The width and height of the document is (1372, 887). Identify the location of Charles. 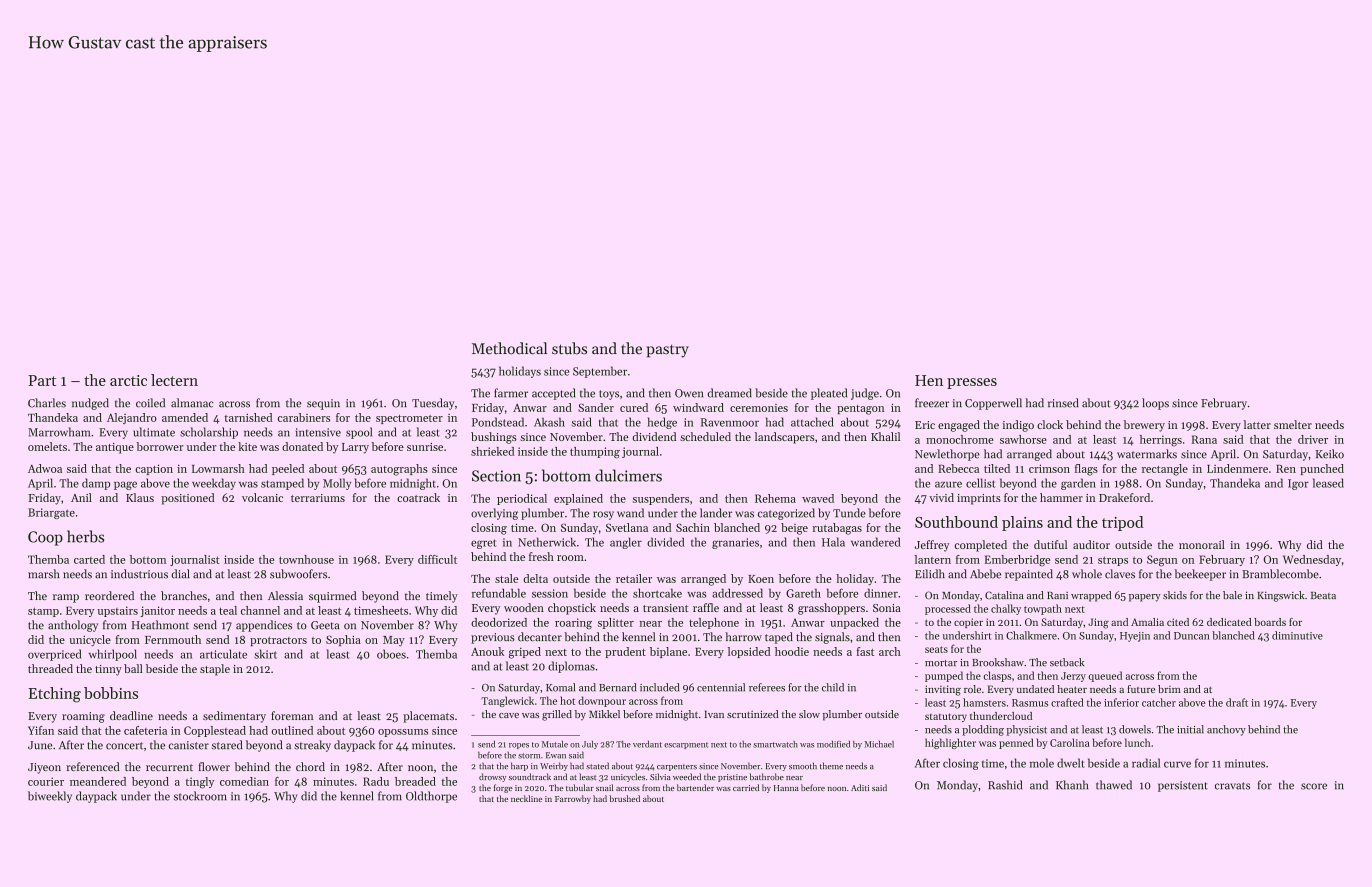
(47, 403).
